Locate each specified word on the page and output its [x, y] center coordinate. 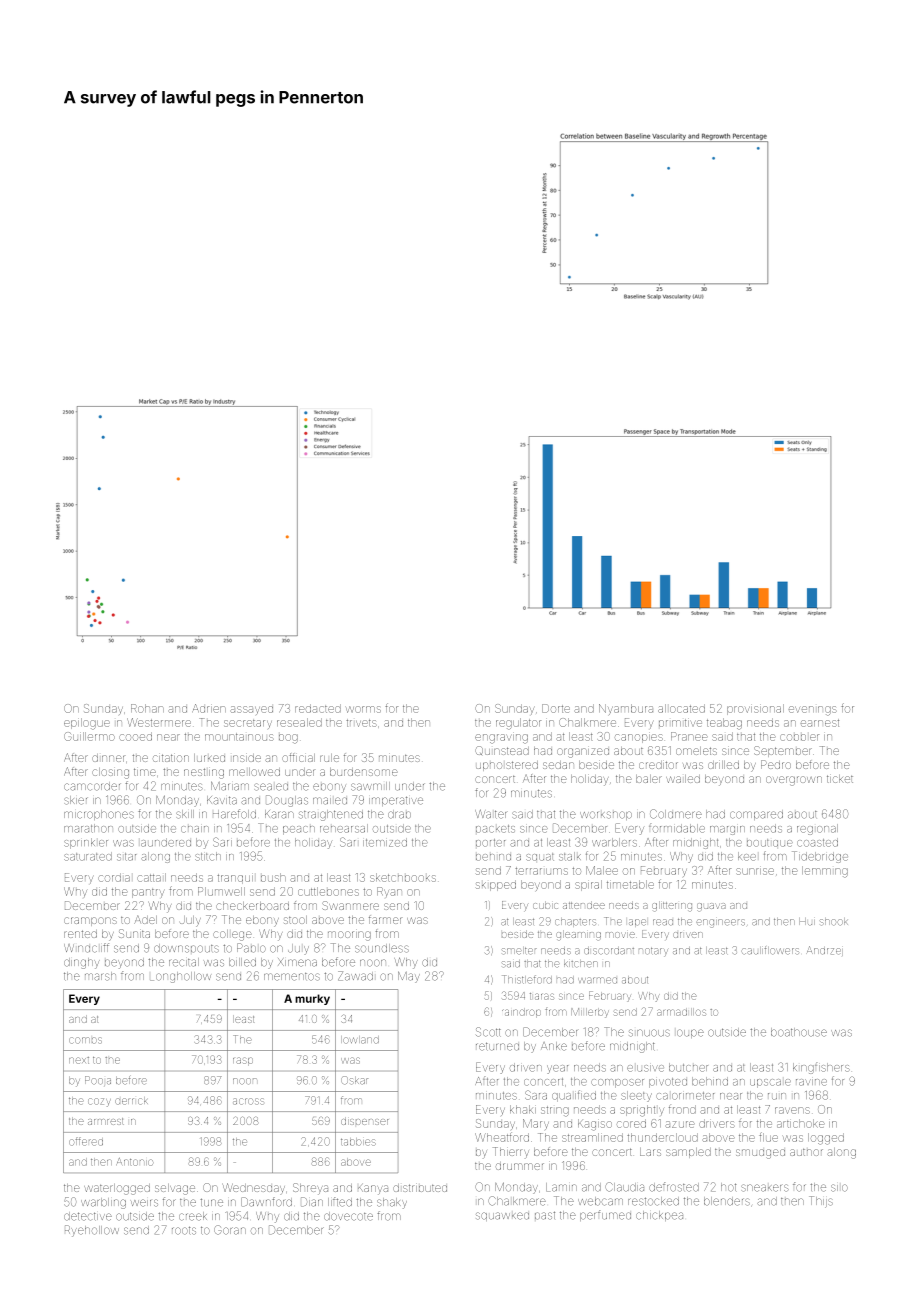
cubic [545, 905]
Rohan [147, 708]
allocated [681, 708]
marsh [100, 976]
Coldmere [676, 814]
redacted [318, 708]
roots [184, 1230]
